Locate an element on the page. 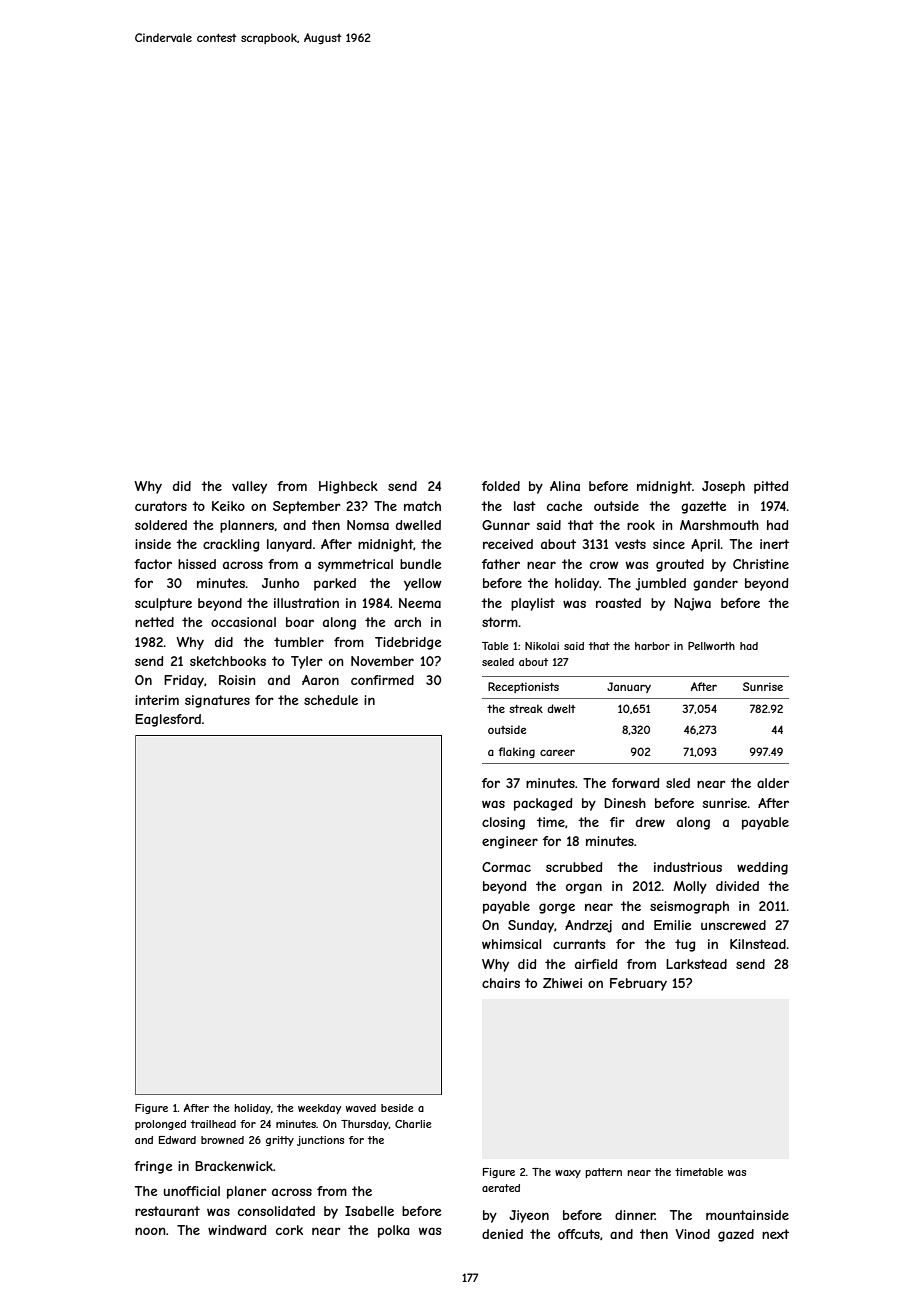 The width and height of the page is (924, 1314). valley is located at coordinates (249, 487).
